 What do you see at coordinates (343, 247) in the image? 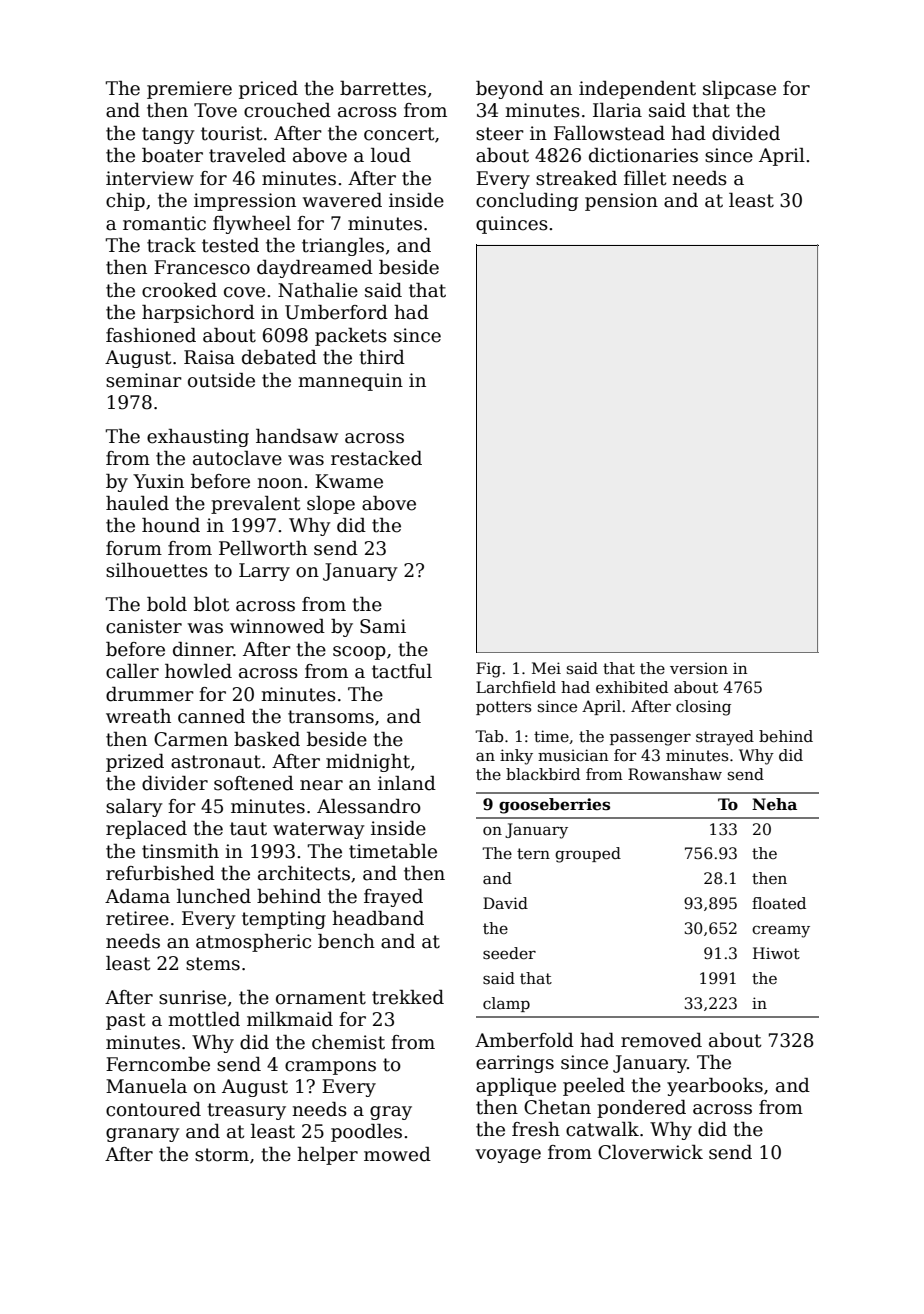
I see `triangles` at bounding box center [343, 247].
